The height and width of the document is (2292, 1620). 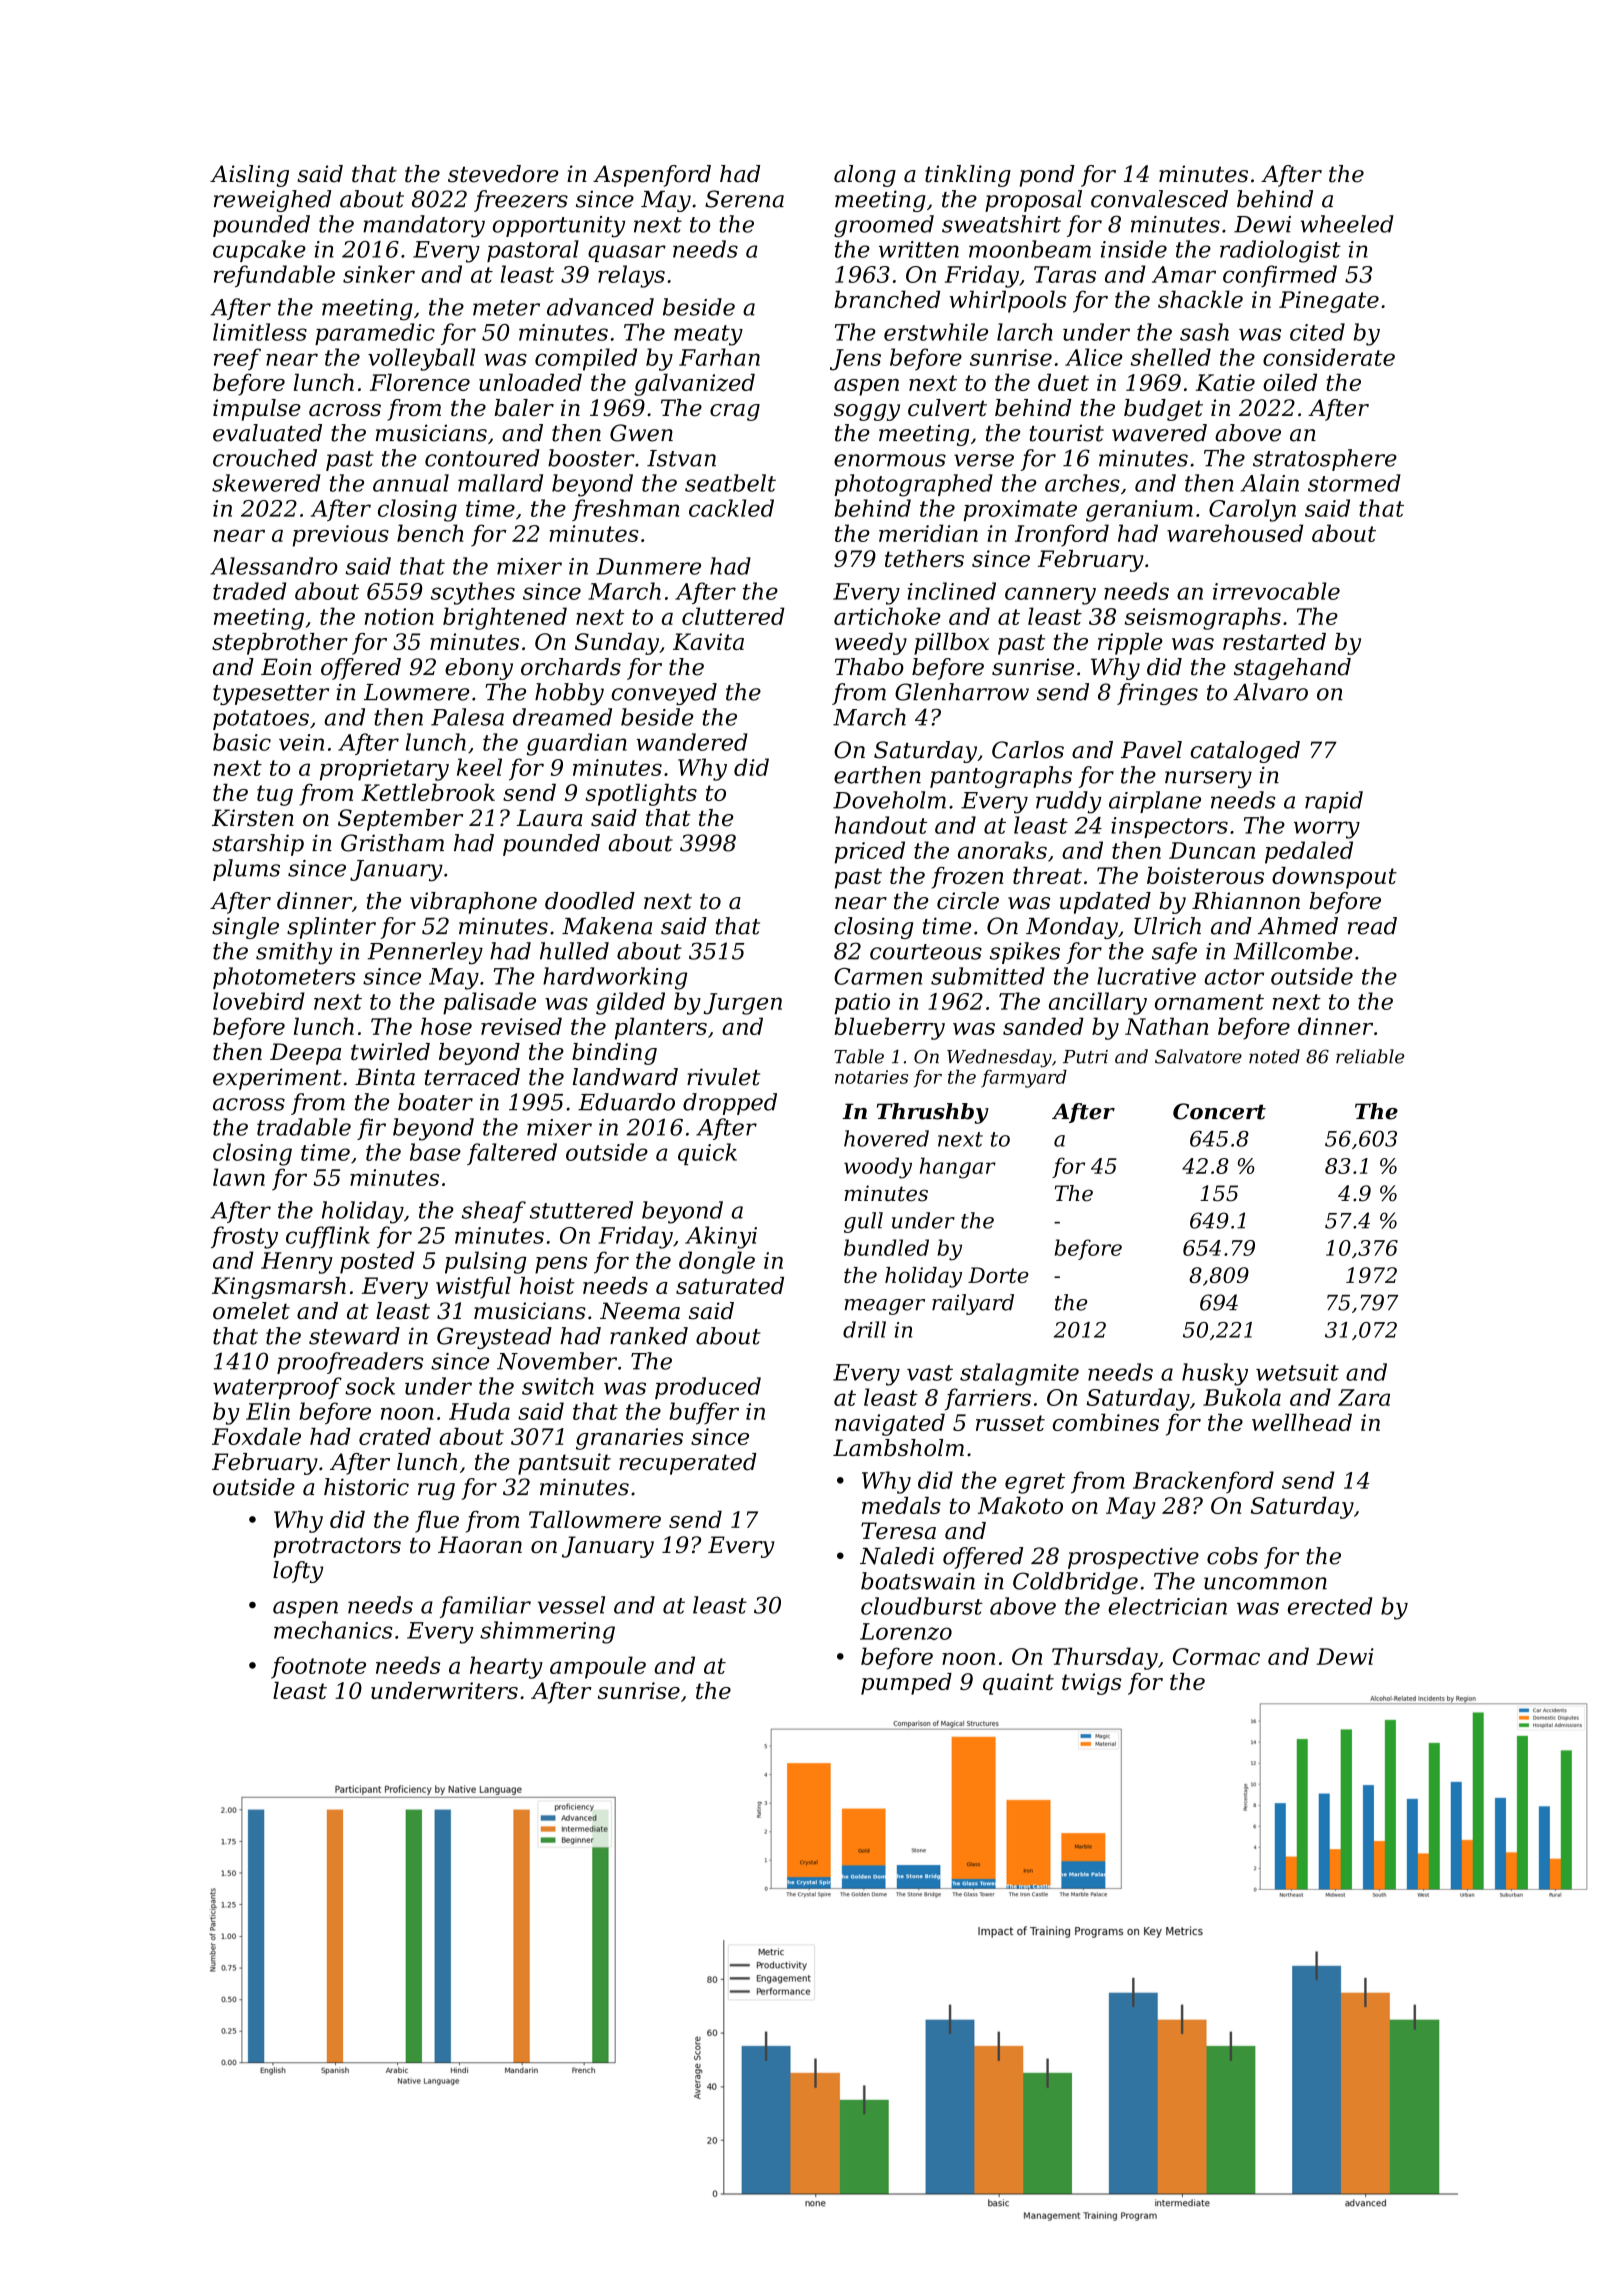 What do you see at coordinates (301, 742) in the document?
I see `vein` at bounding box center [301, 742].
